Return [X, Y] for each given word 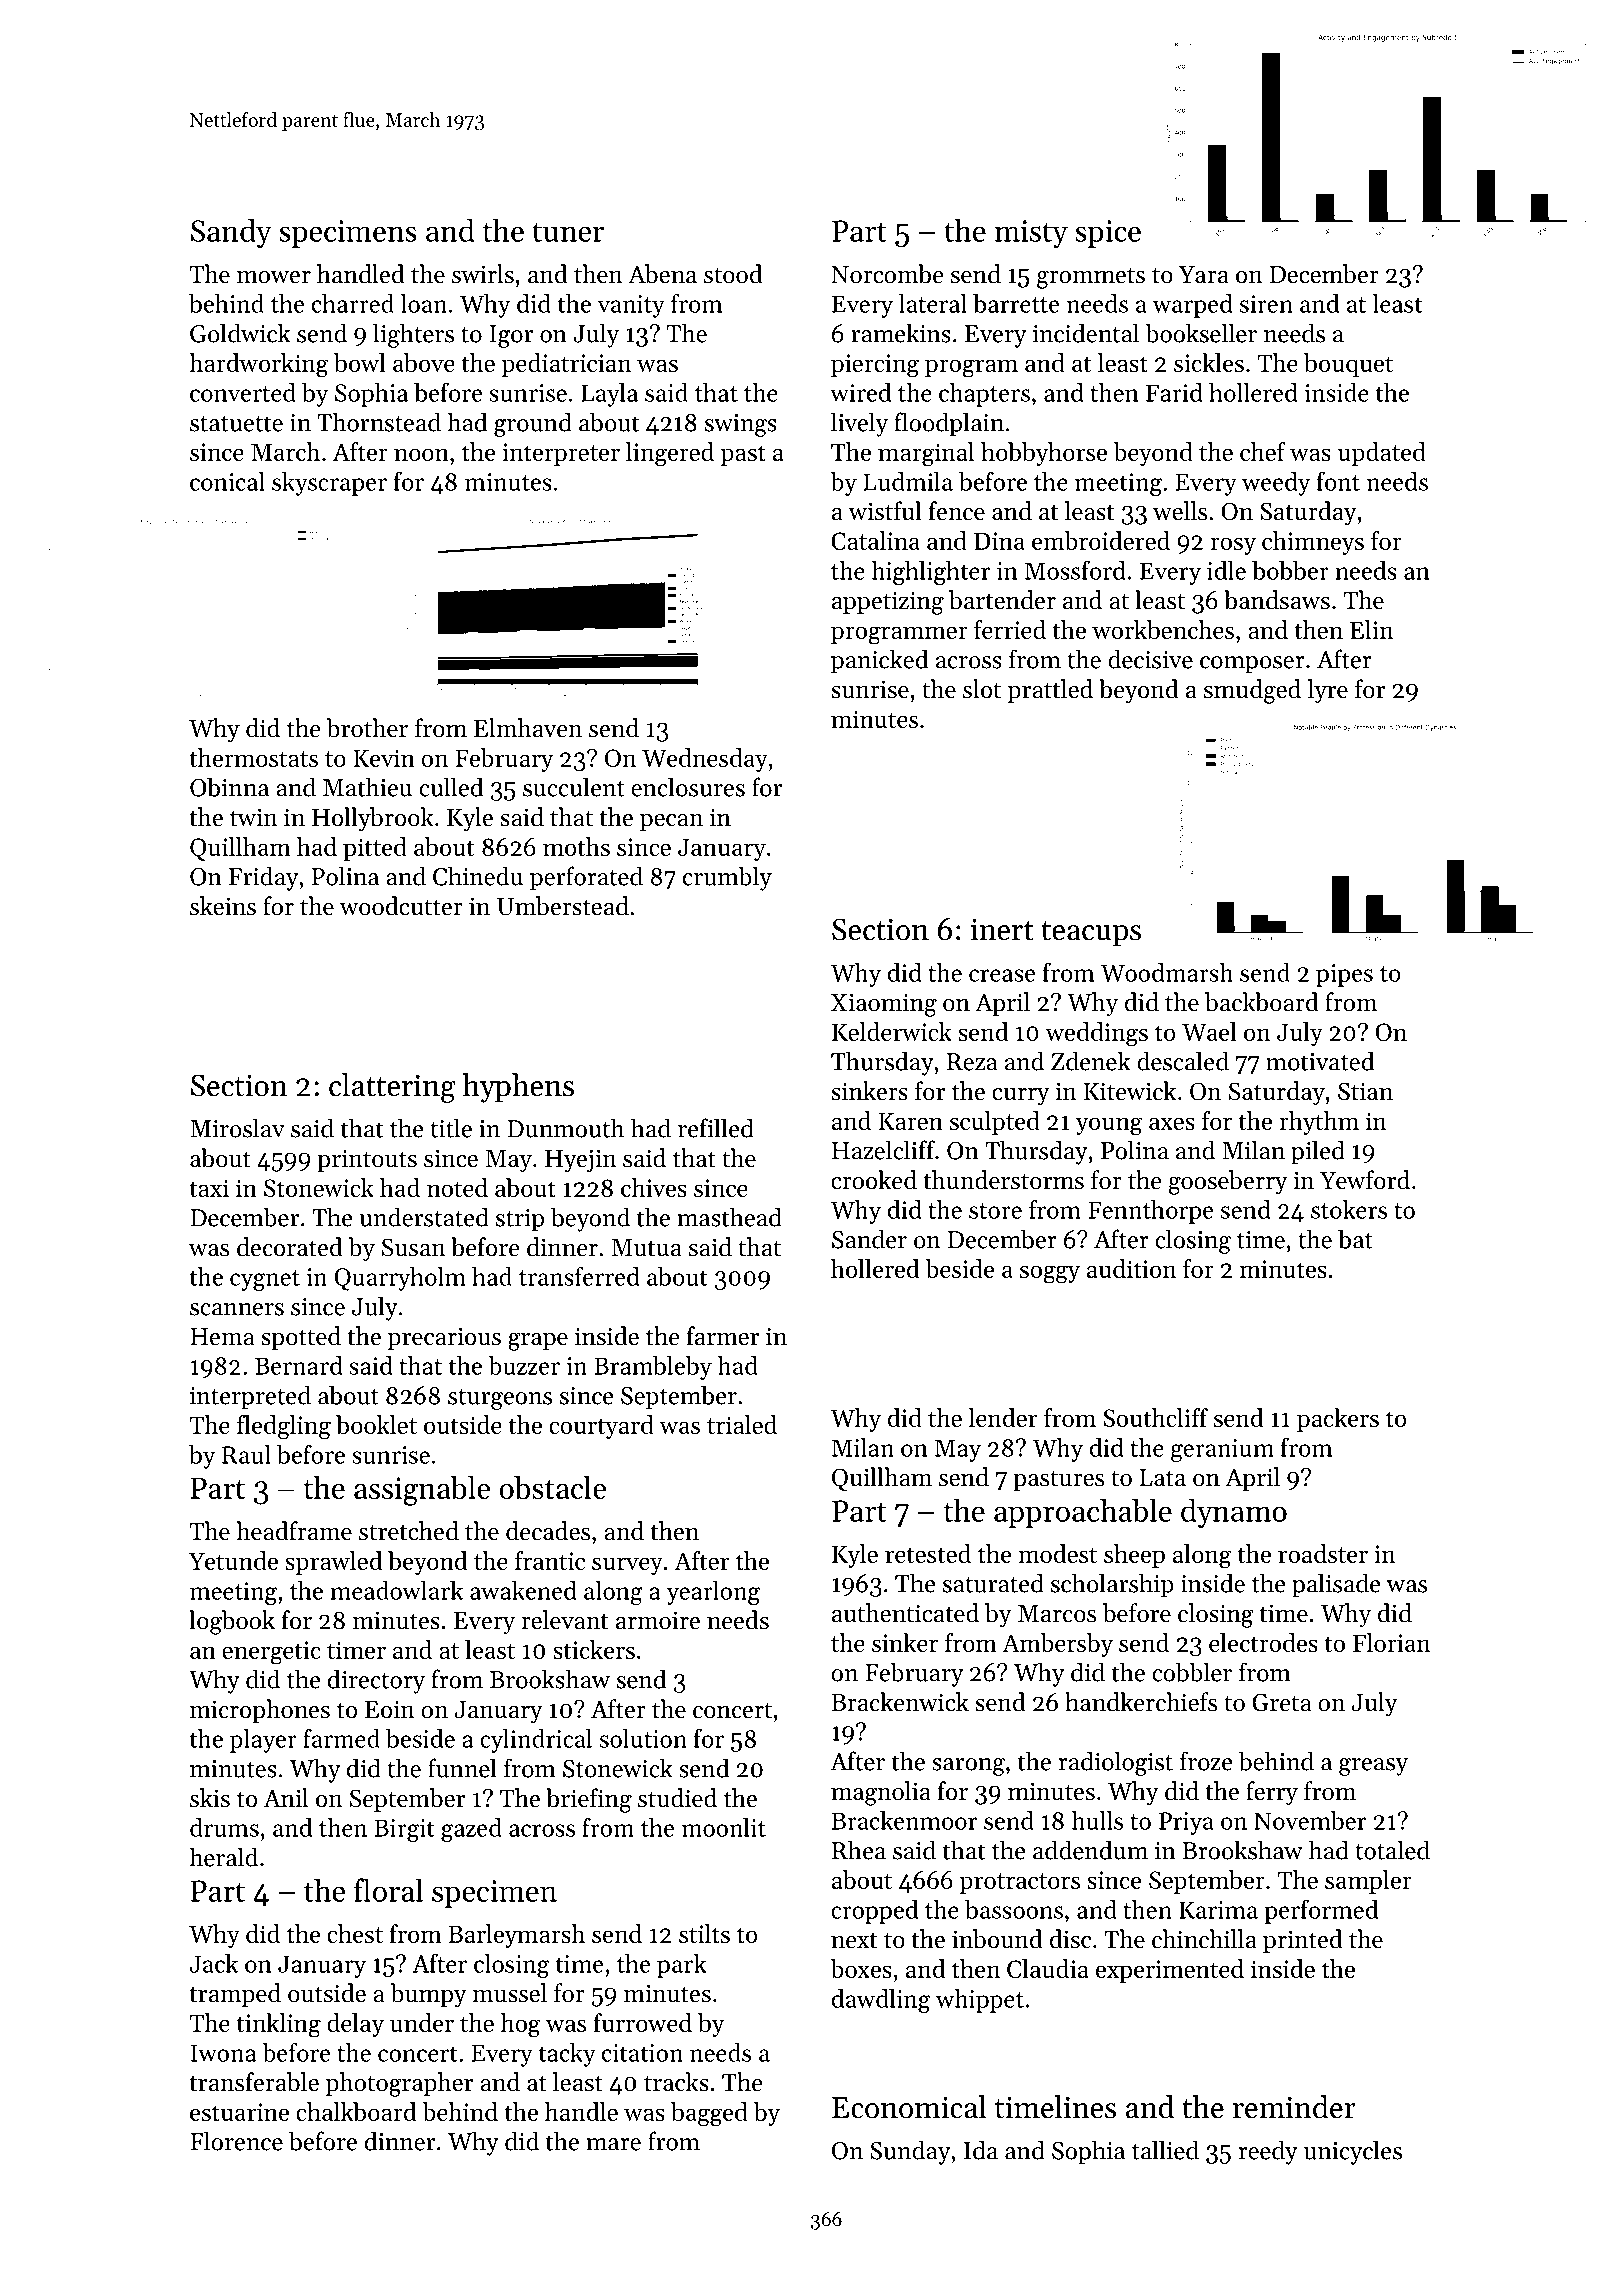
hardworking [259, 365]
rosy [1233, 546]
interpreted [250, 1397]
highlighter [930, 573]
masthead [729, 1217]
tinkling [278, 2025]
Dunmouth [565, 1128]
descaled [1183, 1061]
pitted [375, 849]
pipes [1344, 975]
